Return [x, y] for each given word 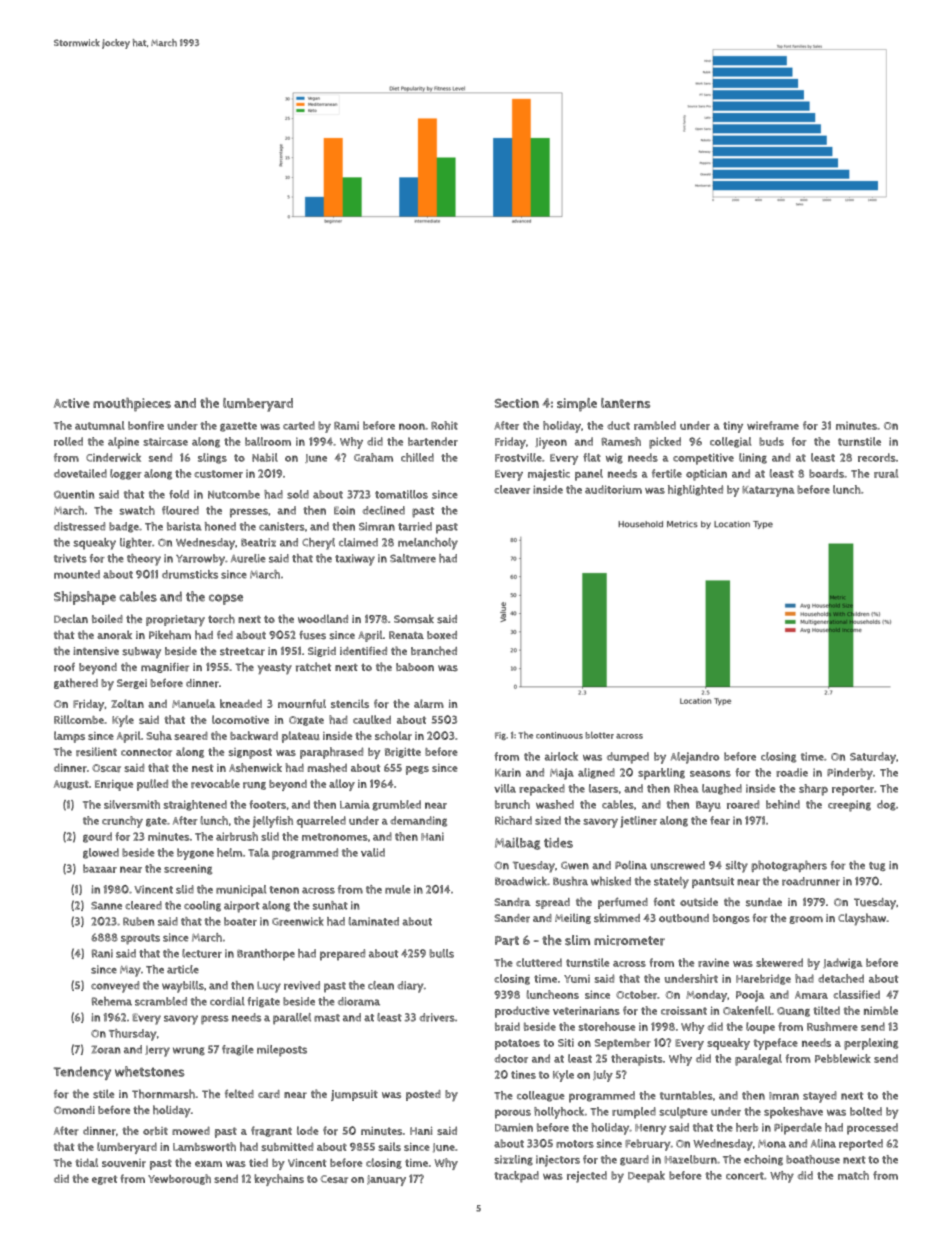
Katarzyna [768, 491]
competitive [703, 459]
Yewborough [179, 1179]
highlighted [695, 490]
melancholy [428, 544]
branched [434, 651]
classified [856, 994]
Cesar [334, 1179]
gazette [238, 427]
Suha [159, 735]
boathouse [813, 1159]
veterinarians [586, 1010]
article [183, 969]
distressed [79, 526]
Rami [346, 425]
